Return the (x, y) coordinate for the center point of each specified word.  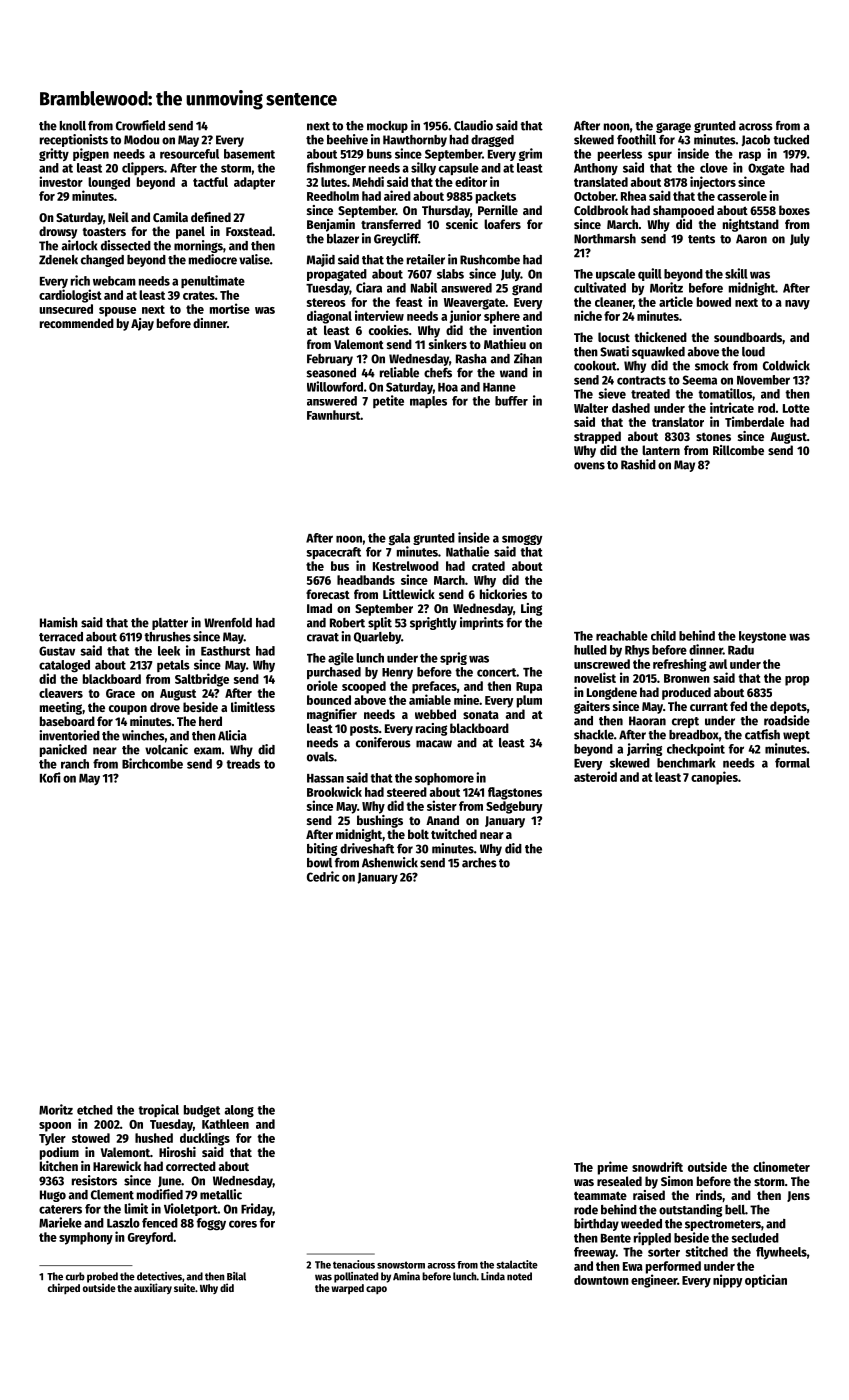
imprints (482, 623)
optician (766, 1281)
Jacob (756, 141)
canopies (714, 778)
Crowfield (140, 125)
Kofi (50, 777)
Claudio (473, 125)
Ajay (142, 324)
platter (170, 624)
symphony (86, 1238)
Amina (406, 1276)
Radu (741, 650)
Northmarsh (605, 239)
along (239, 1111)
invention (517, 330)
